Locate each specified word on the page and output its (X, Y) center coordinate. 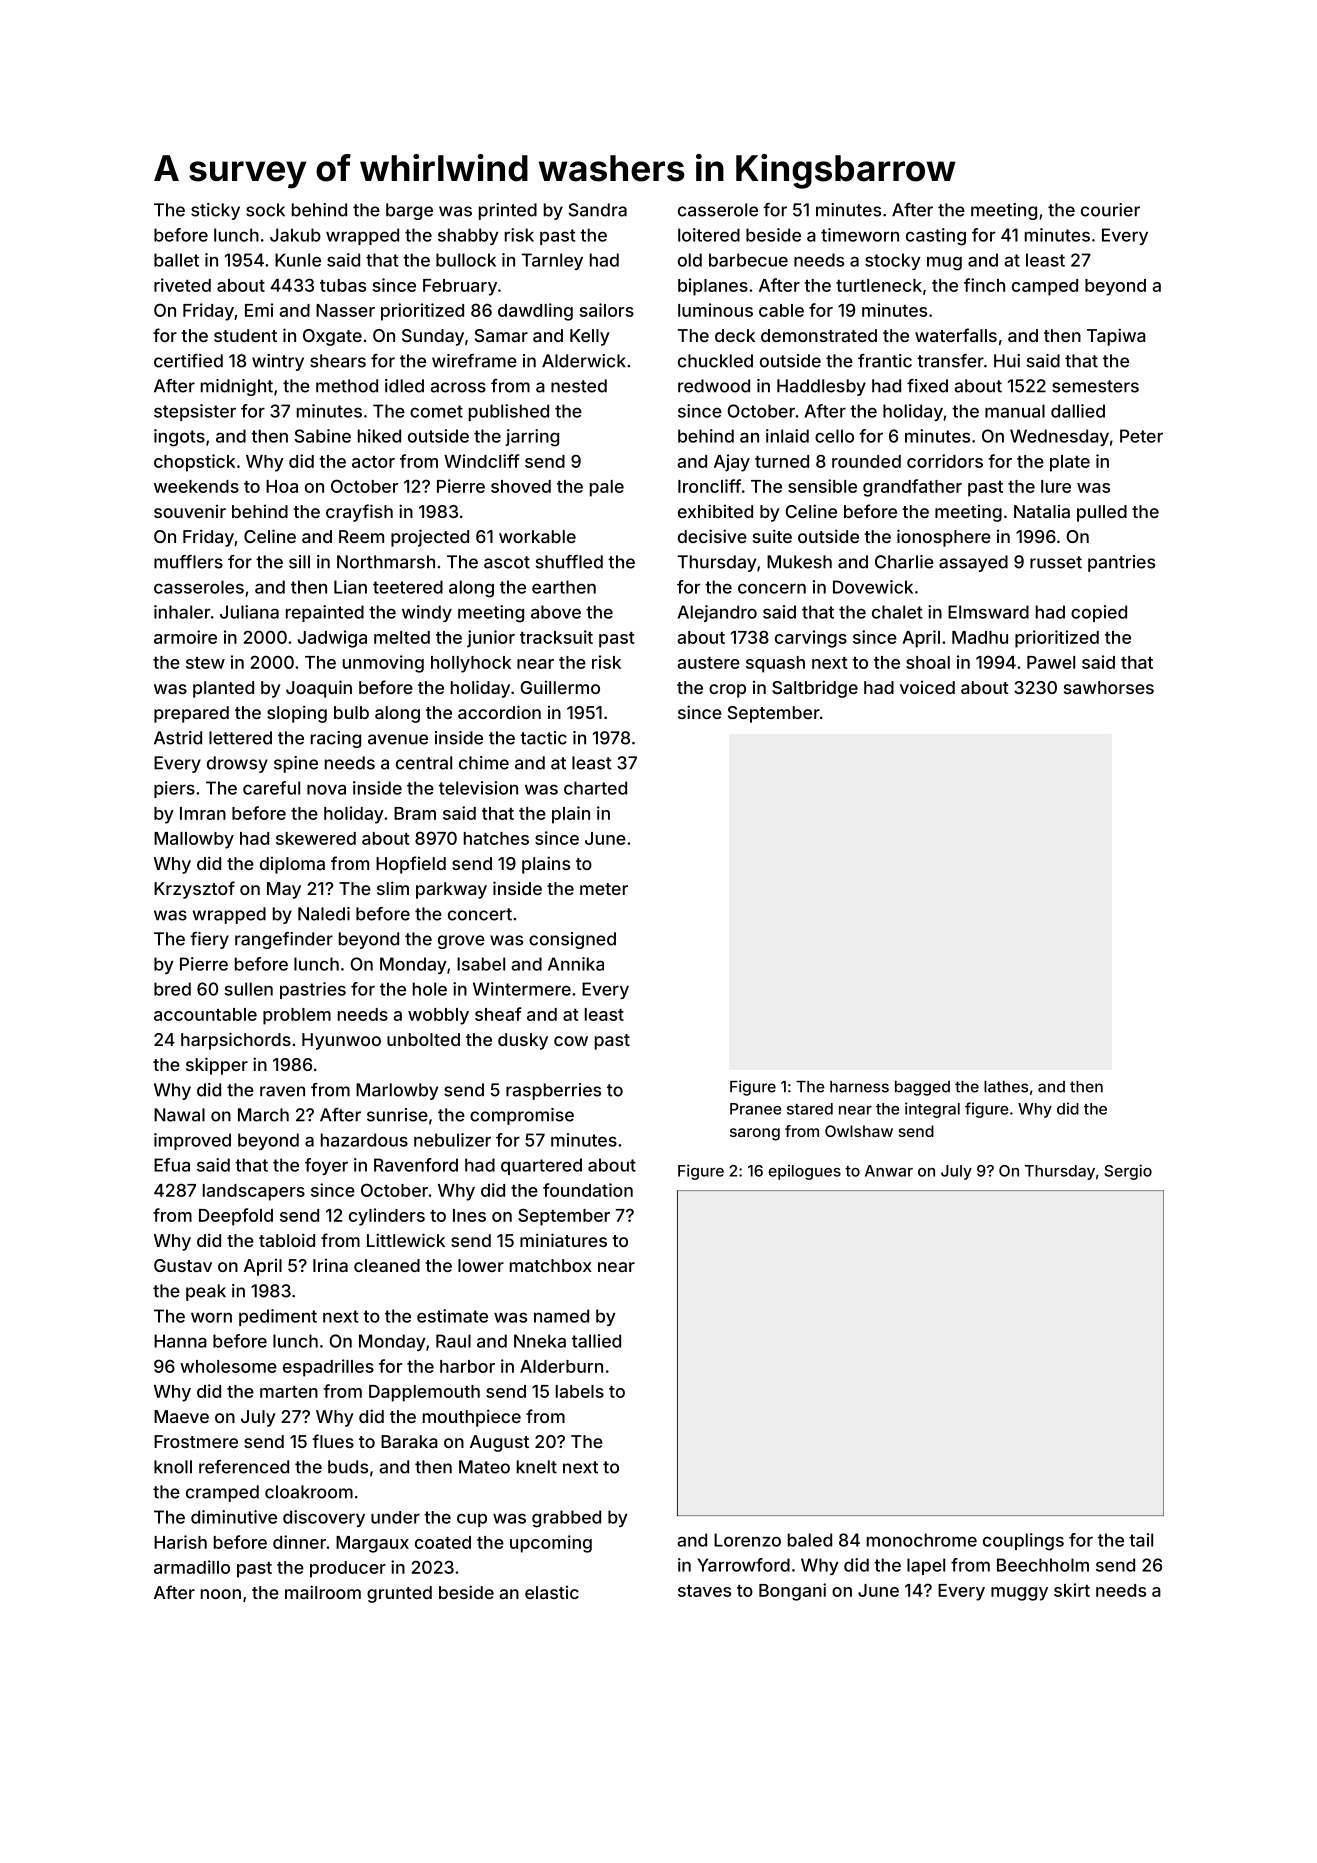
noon (221, 1594)
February (460, 287)
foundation (588, 1190)
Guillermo (560, 687)
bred (172, 989)
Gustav (183, 1265)
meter (604, 889)
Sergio (1128, 1172)
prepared (191, 714)
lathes (1006, 1087)
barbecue (748, 260)
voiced (927, 687)
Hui (1007, 361)
